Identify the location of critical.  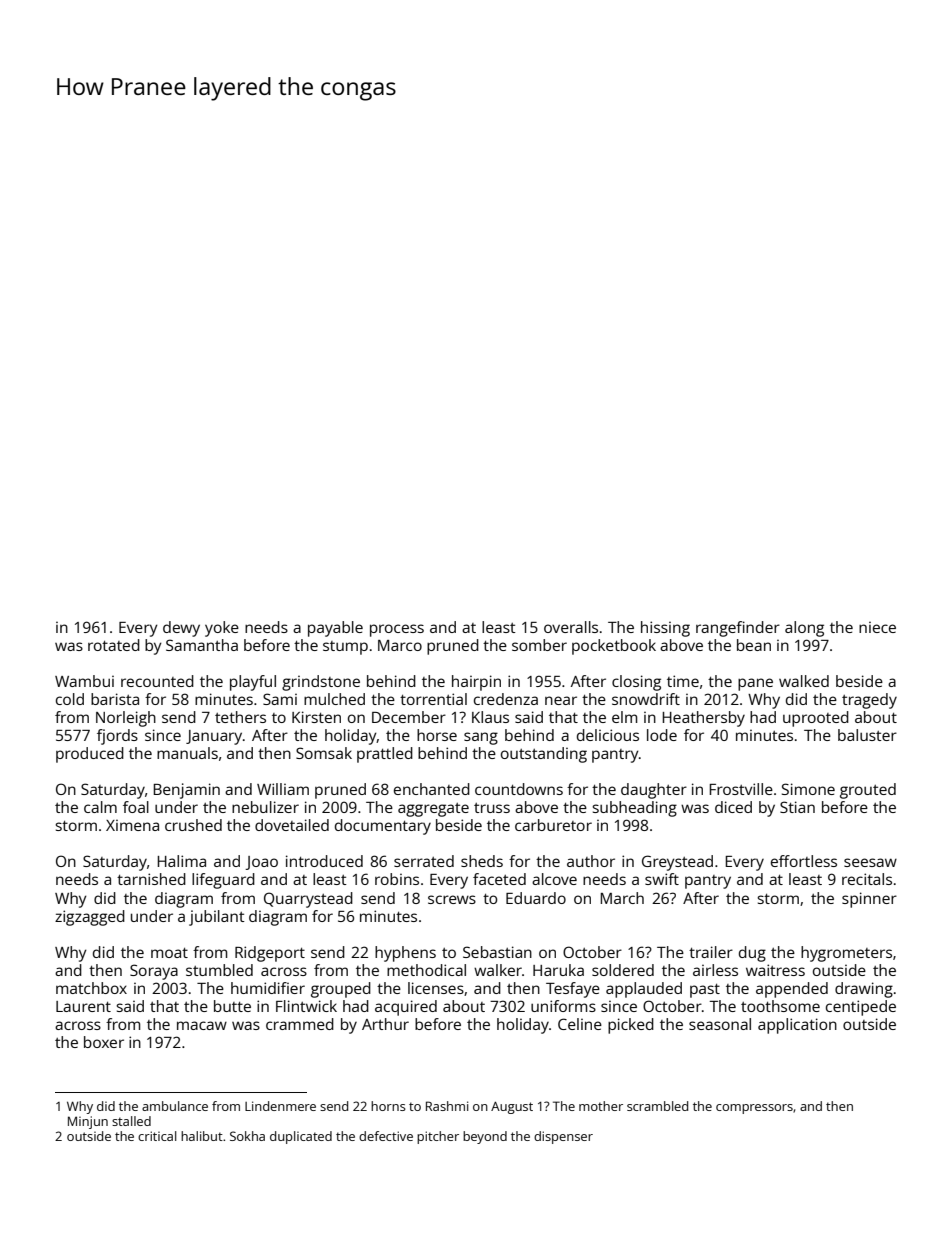
(157, 1136).
